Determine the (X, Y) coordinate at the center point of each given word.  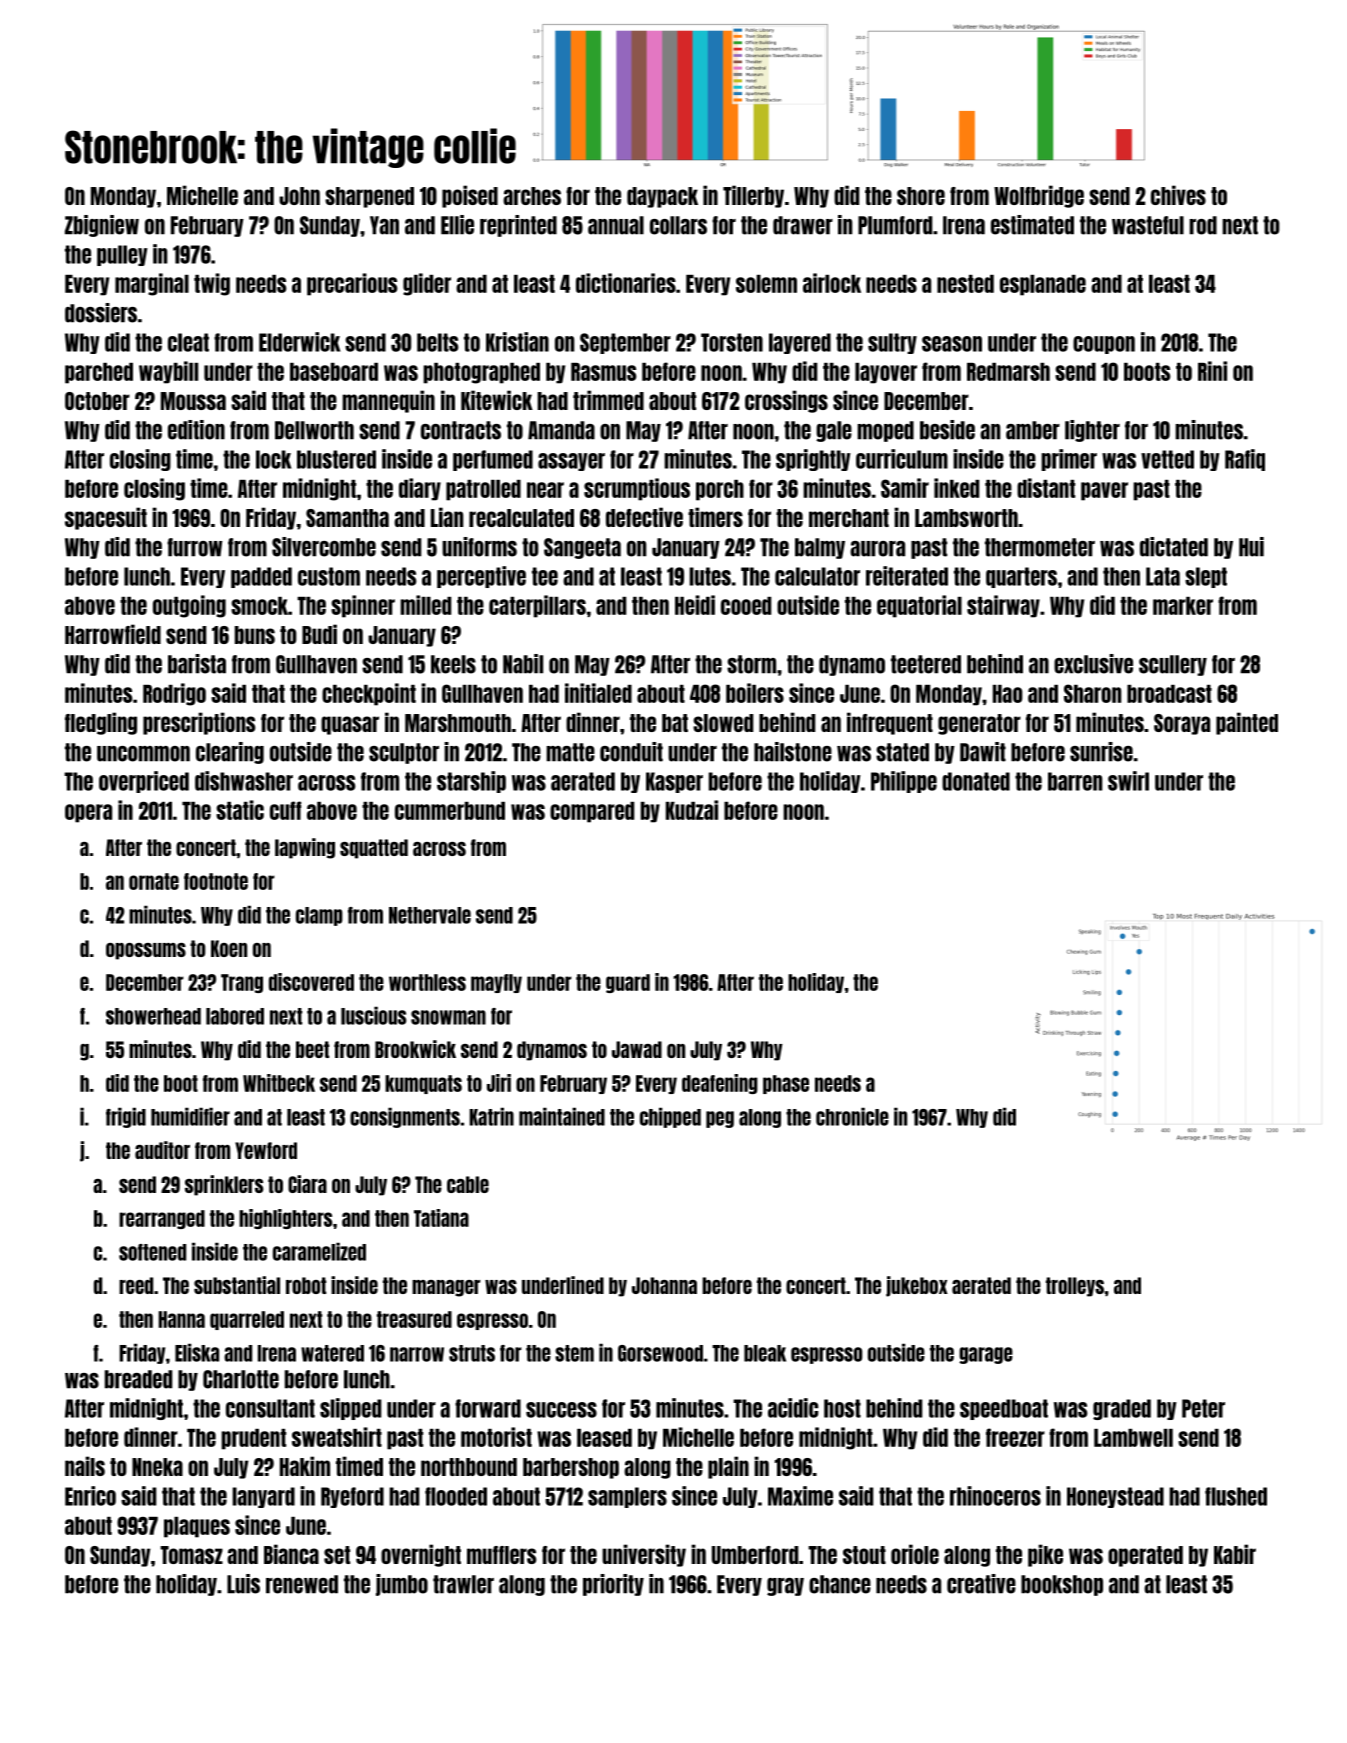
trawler (463, 1584)
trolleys (1075, 1287)
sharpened (369, 197)
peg (720, 1119)
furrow (194, 547)
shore (921, 196)
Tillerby (753, 196)
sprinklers (224, 1185)
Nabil (523, 664)
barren (1075, 781)
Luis (243, 1584)
